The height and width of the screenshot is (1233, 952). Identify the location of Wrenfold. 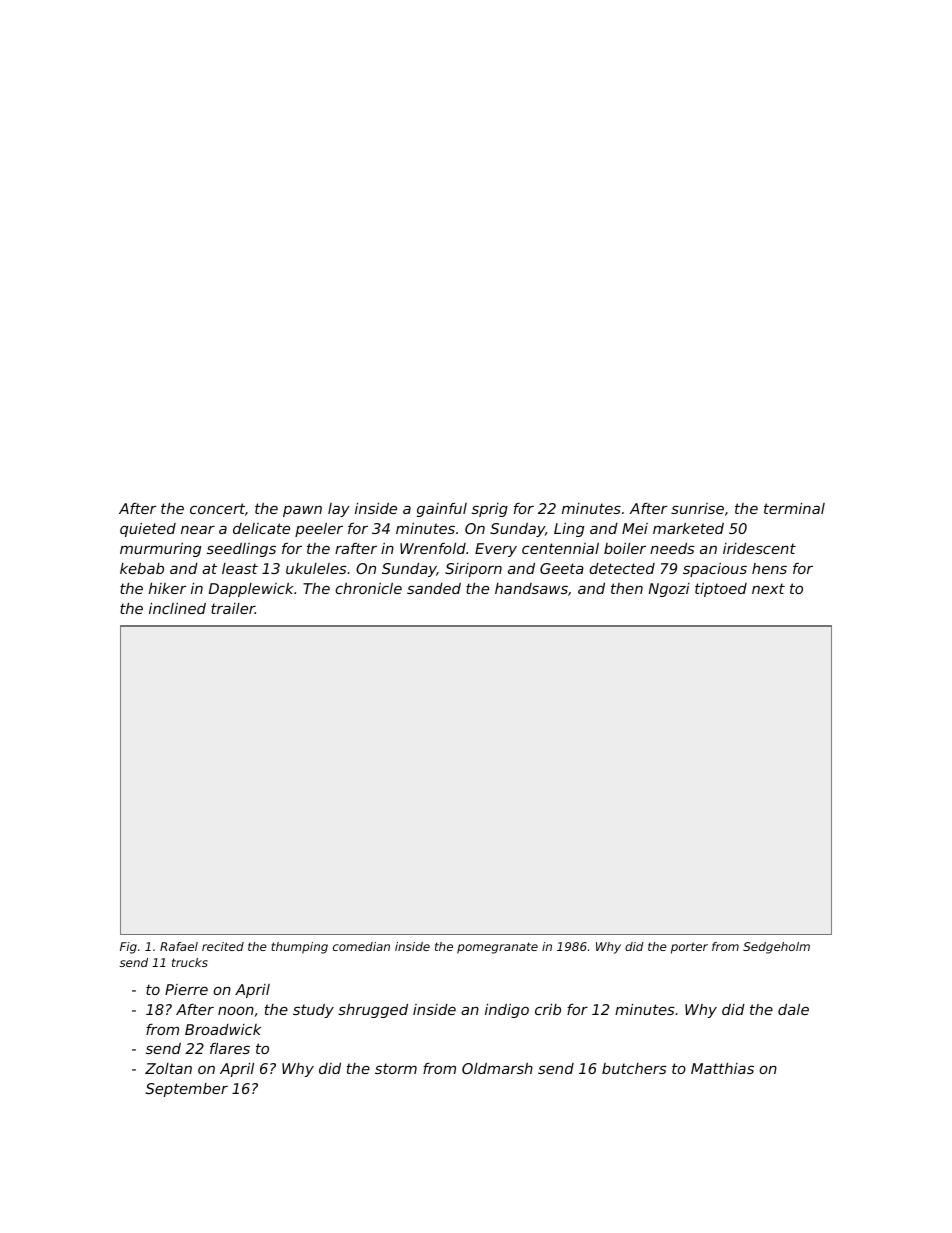
(433, 548).
